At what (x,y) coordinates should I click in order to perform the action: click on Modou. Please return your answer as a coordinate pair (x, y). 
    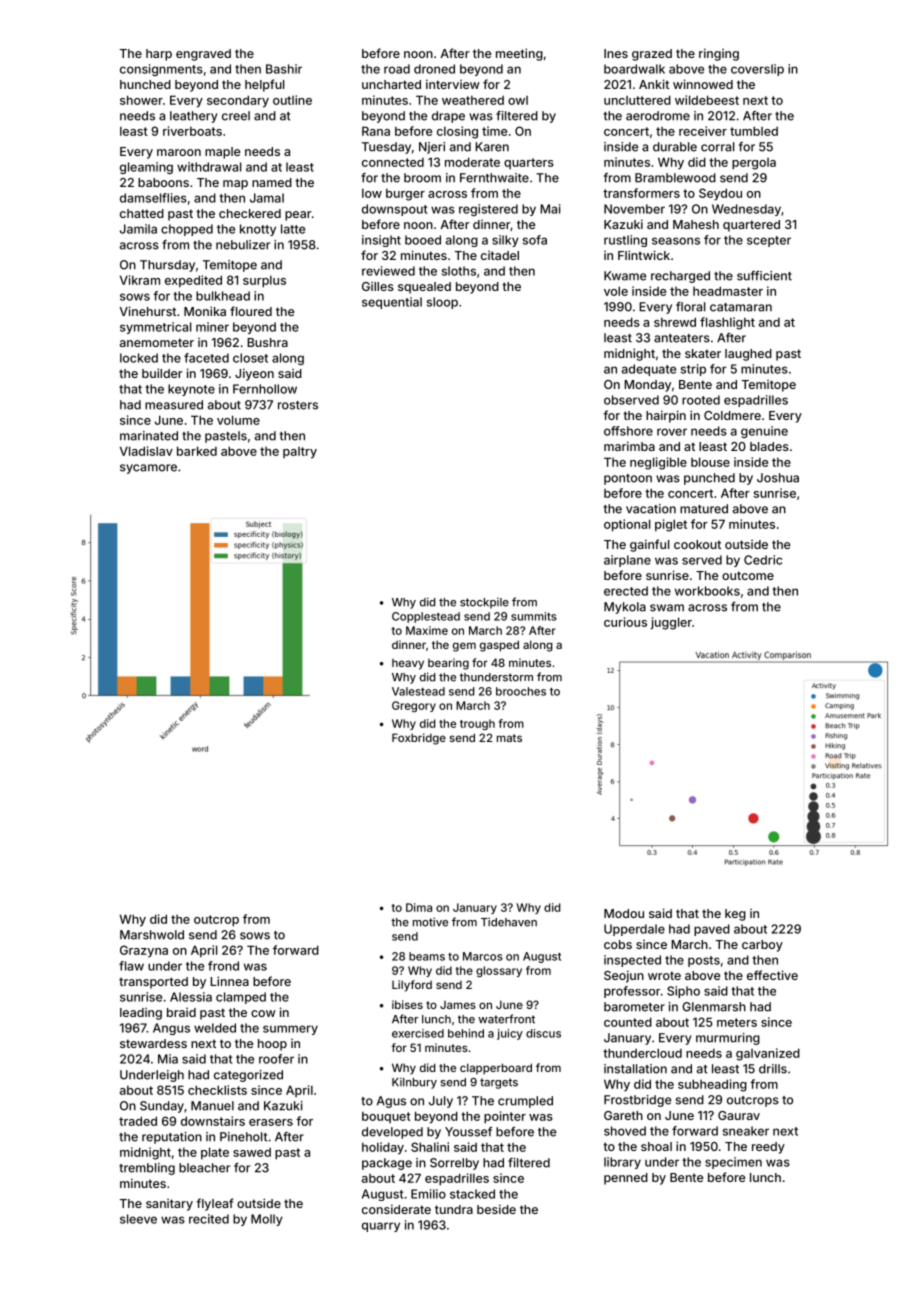
    Looking at the image, I should click on (624, 913).
